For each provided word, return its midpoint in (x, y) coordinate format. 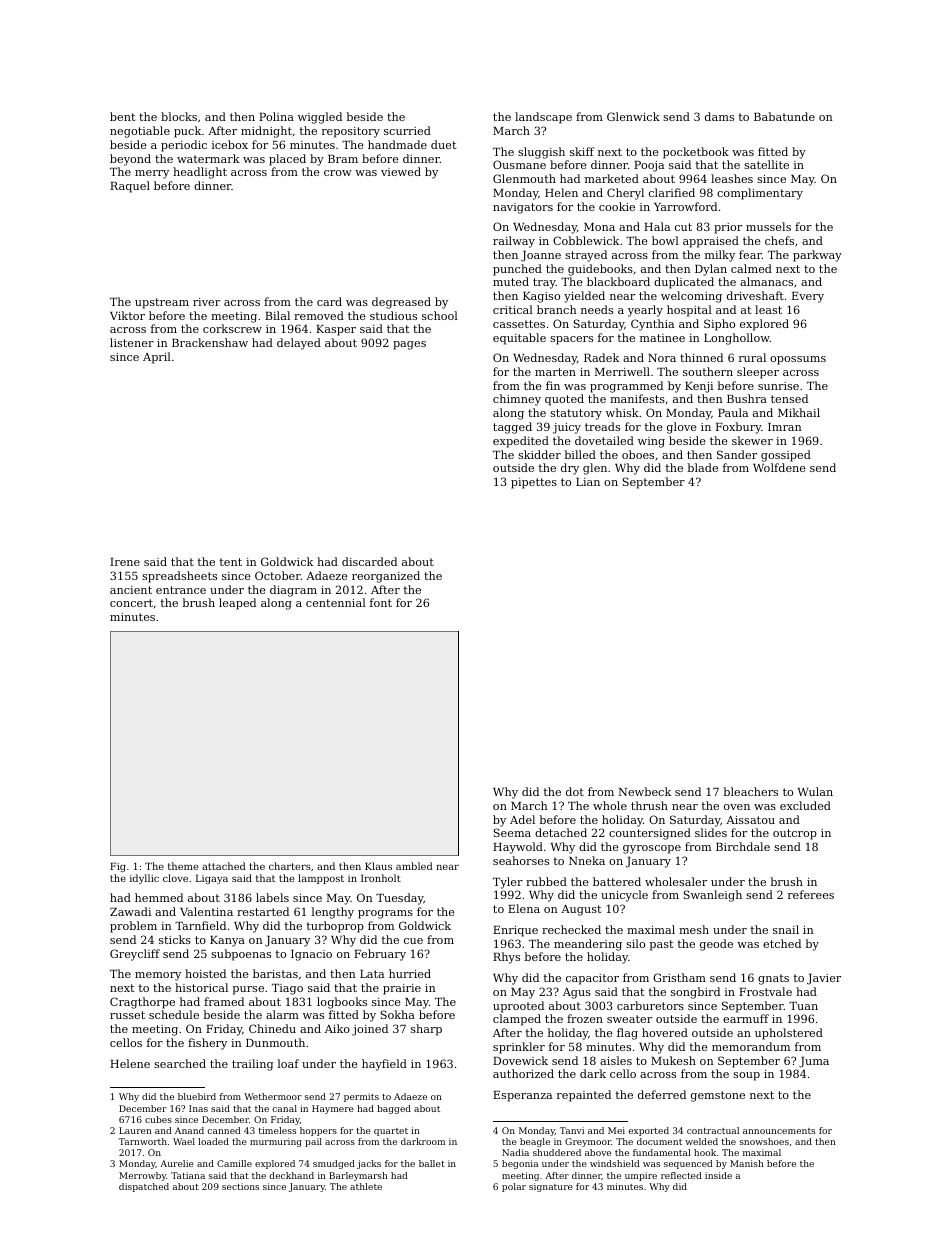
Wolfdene (779, 467)
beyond (130, 160)
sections (240, 1186)
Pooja (649, 166)
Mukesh (673, 1060)
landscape (543, 118)
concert (131, 603)
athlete (366, 1186)
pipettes (534, 483)
